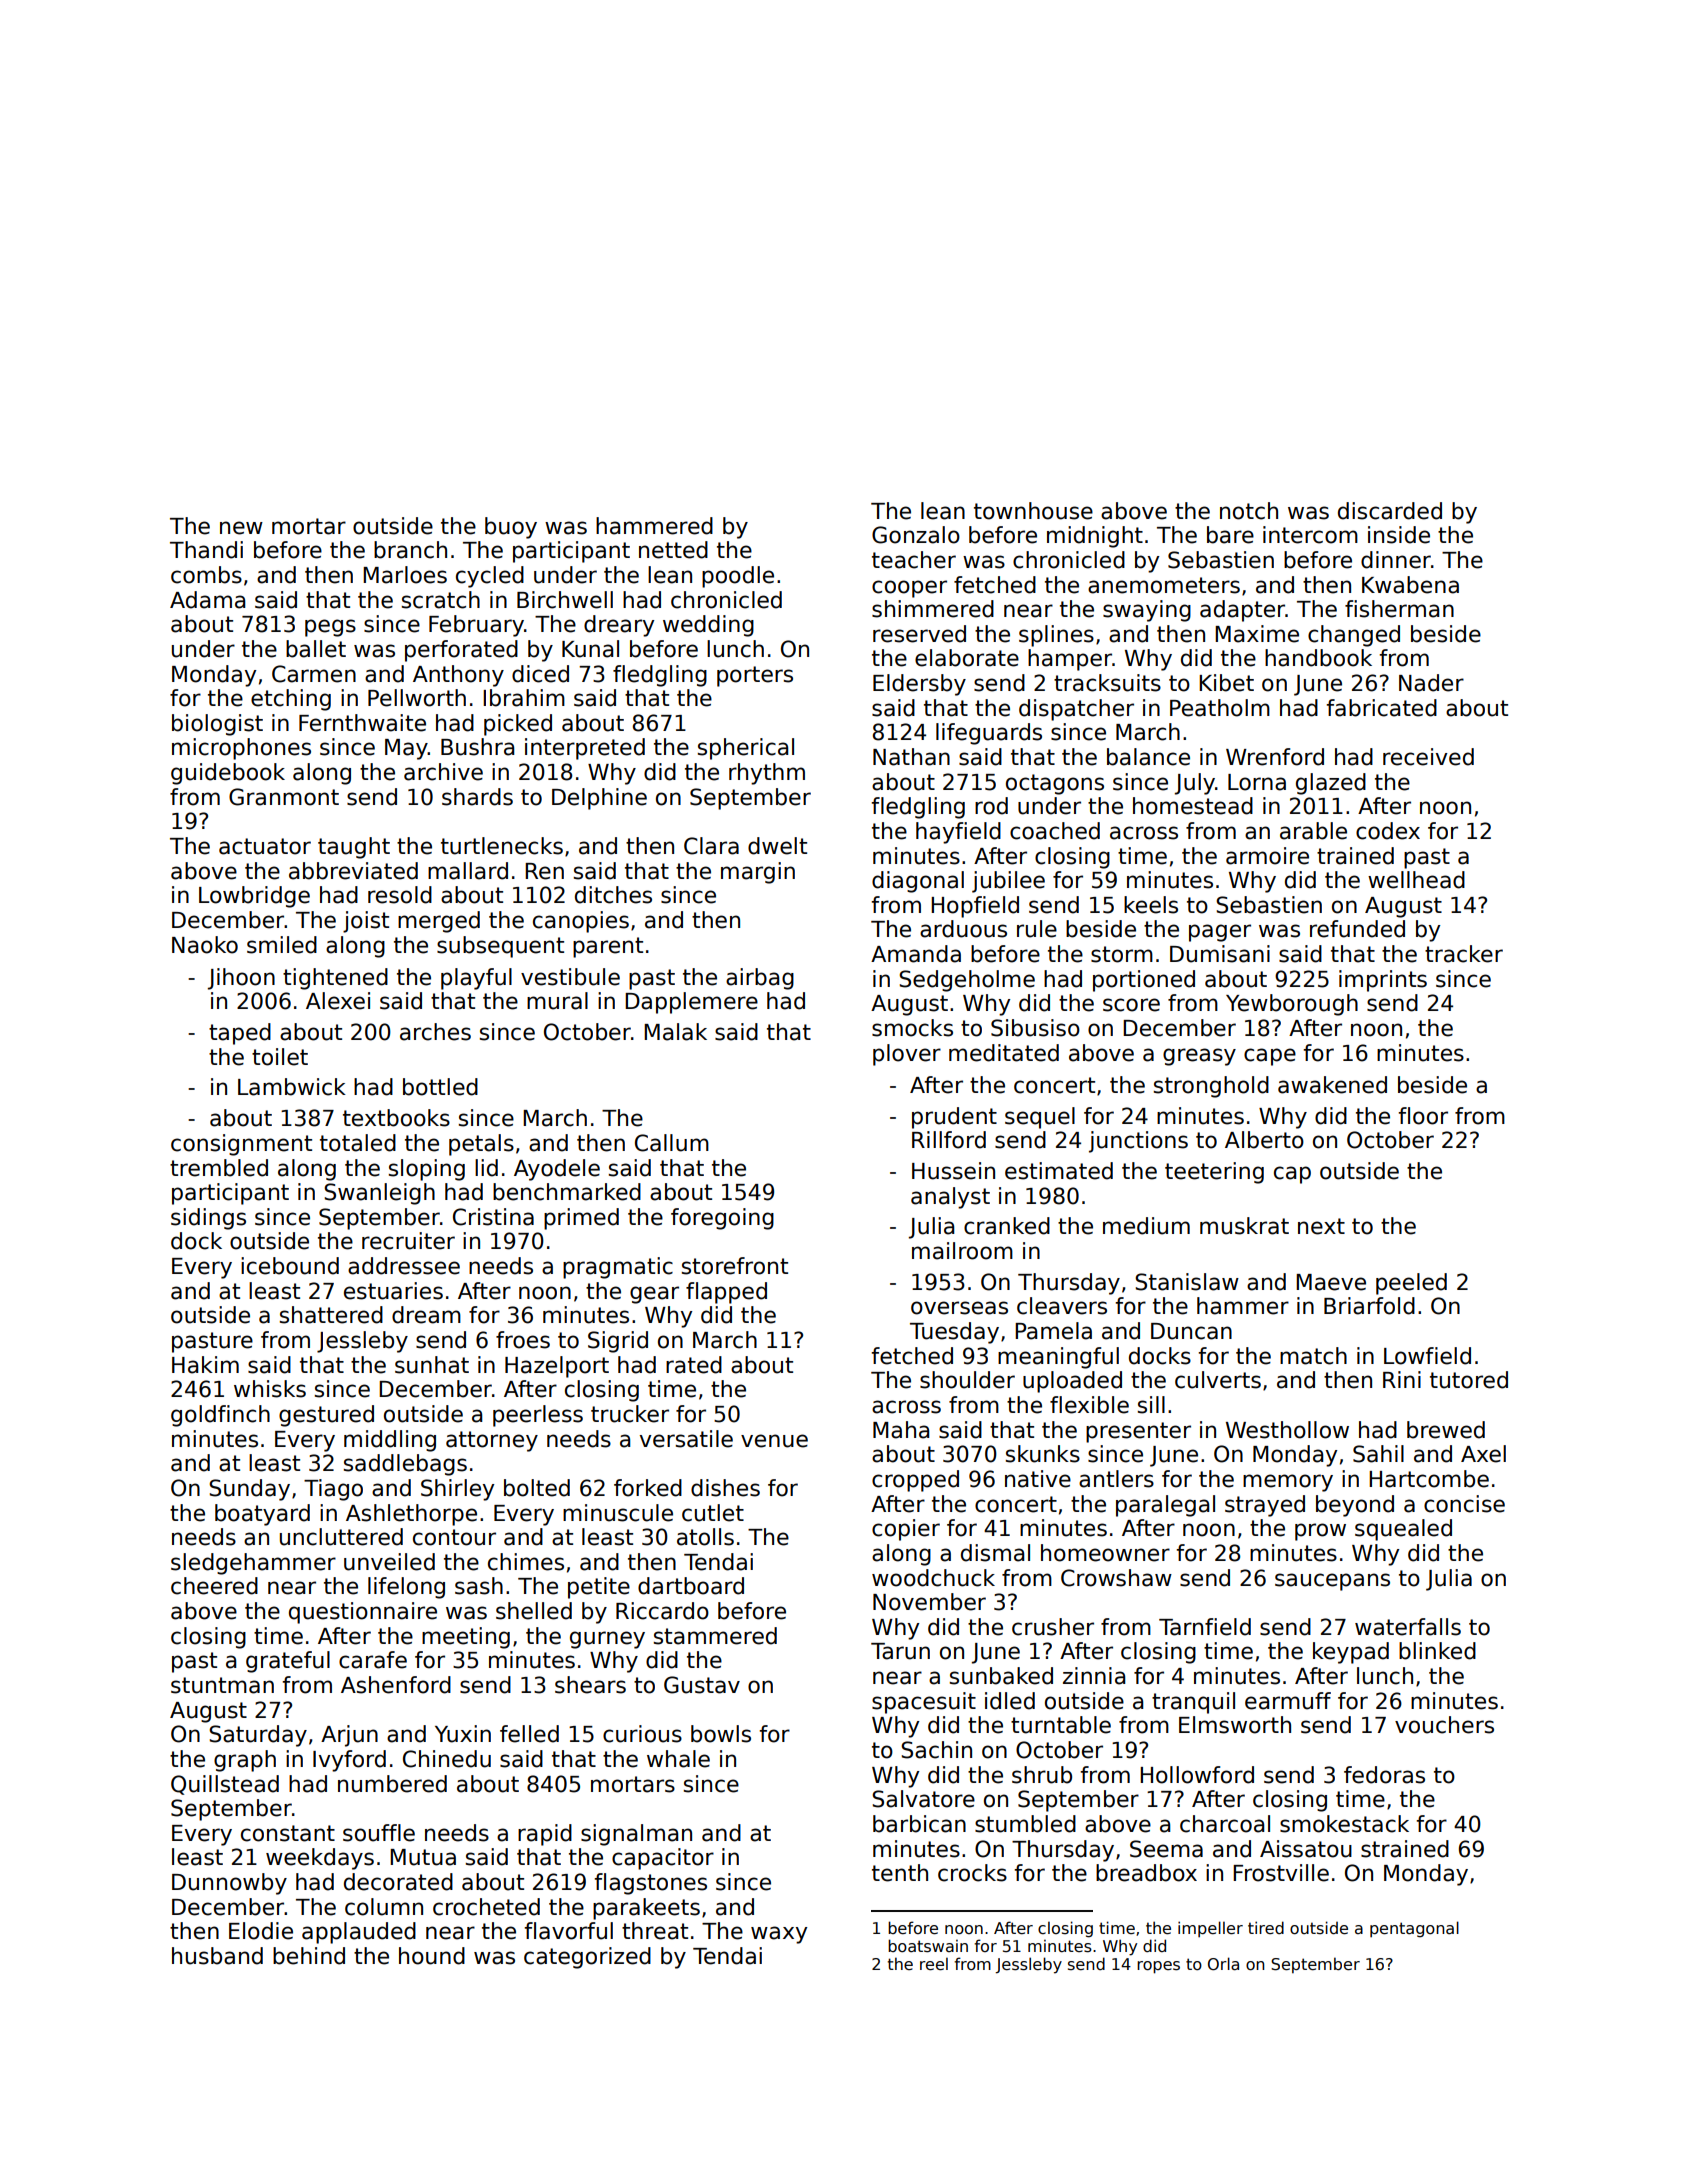 This document has width=1683, height=2178. I want to click on lid, so click(486, 1168).
